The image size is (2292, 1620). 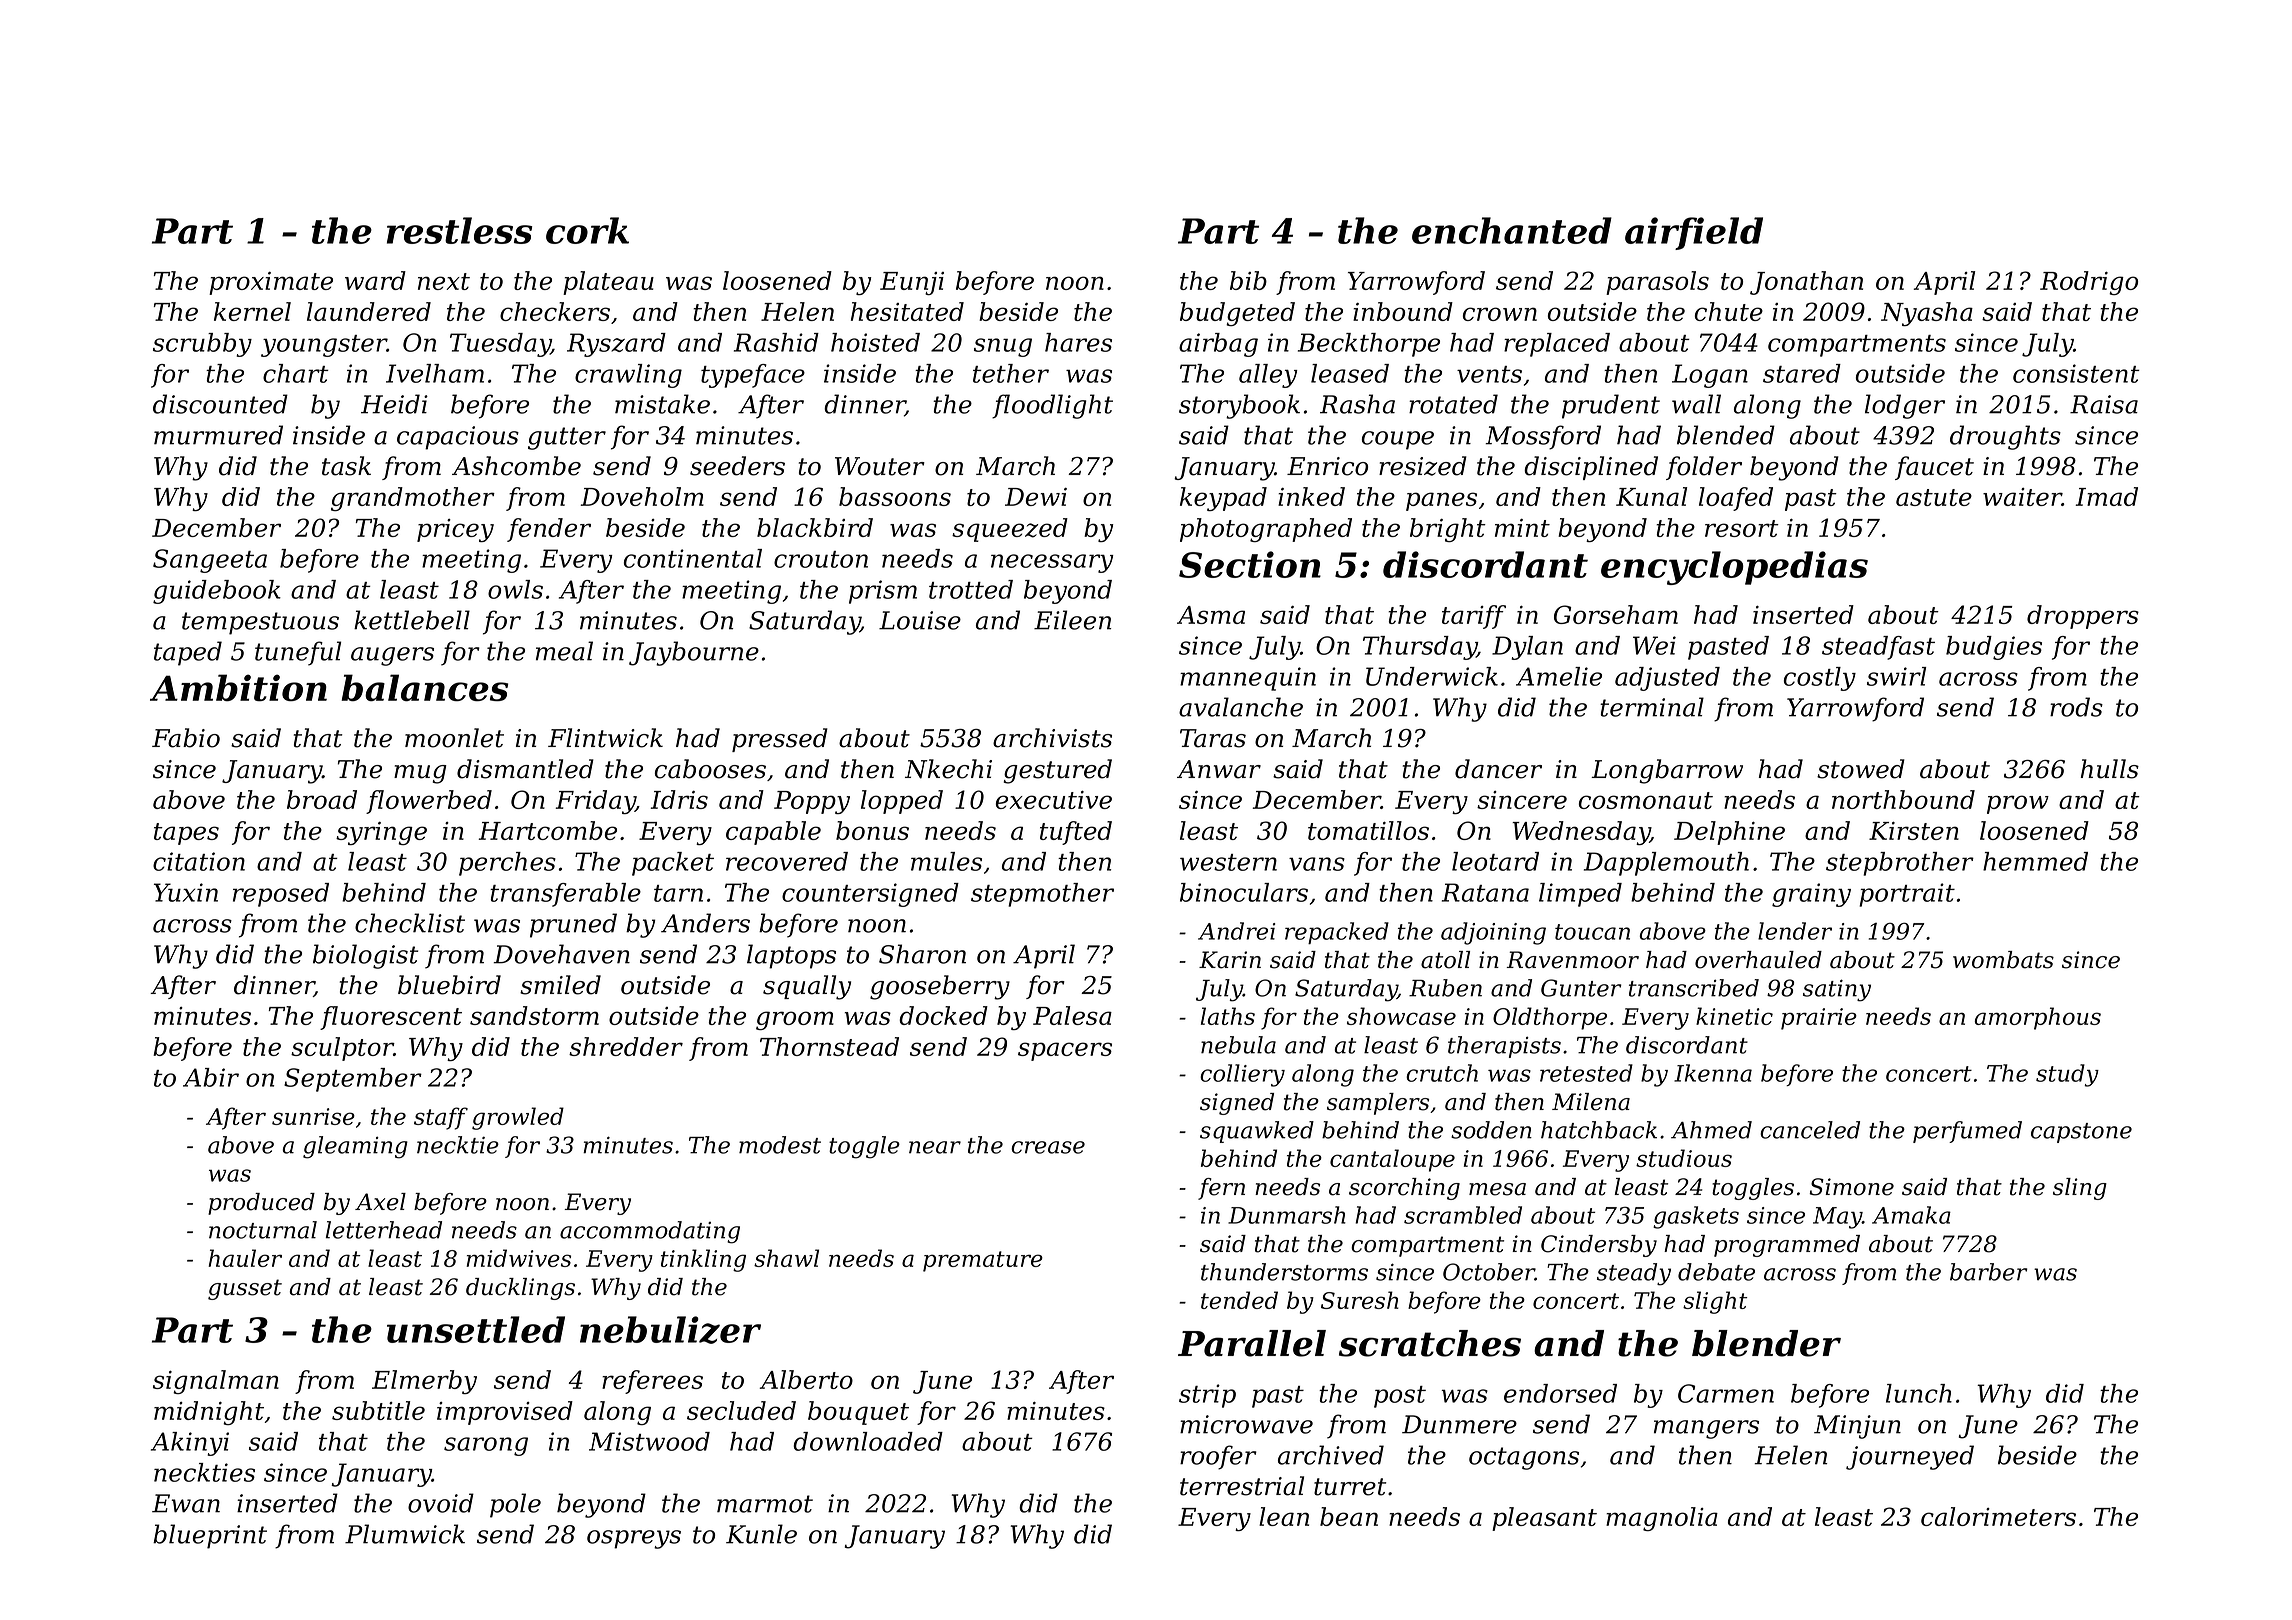 I want to click on pruned, so click(x=573, y=925).
